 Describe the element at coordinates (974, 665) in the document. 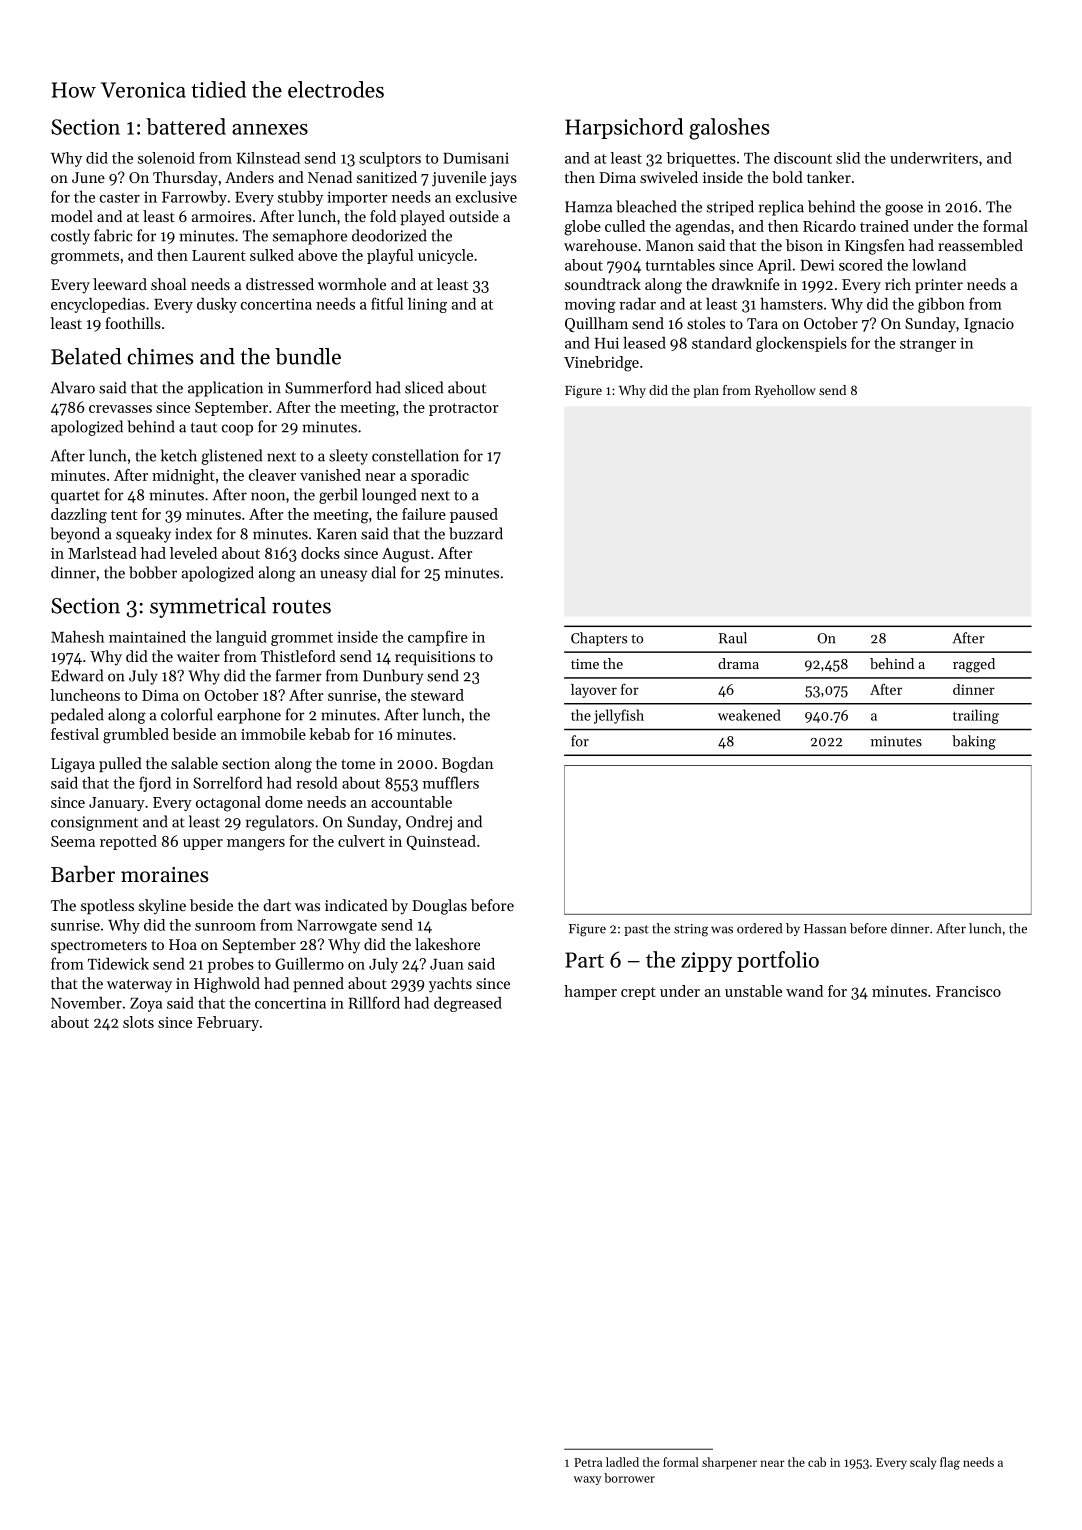

I see `ragged` at that location.
